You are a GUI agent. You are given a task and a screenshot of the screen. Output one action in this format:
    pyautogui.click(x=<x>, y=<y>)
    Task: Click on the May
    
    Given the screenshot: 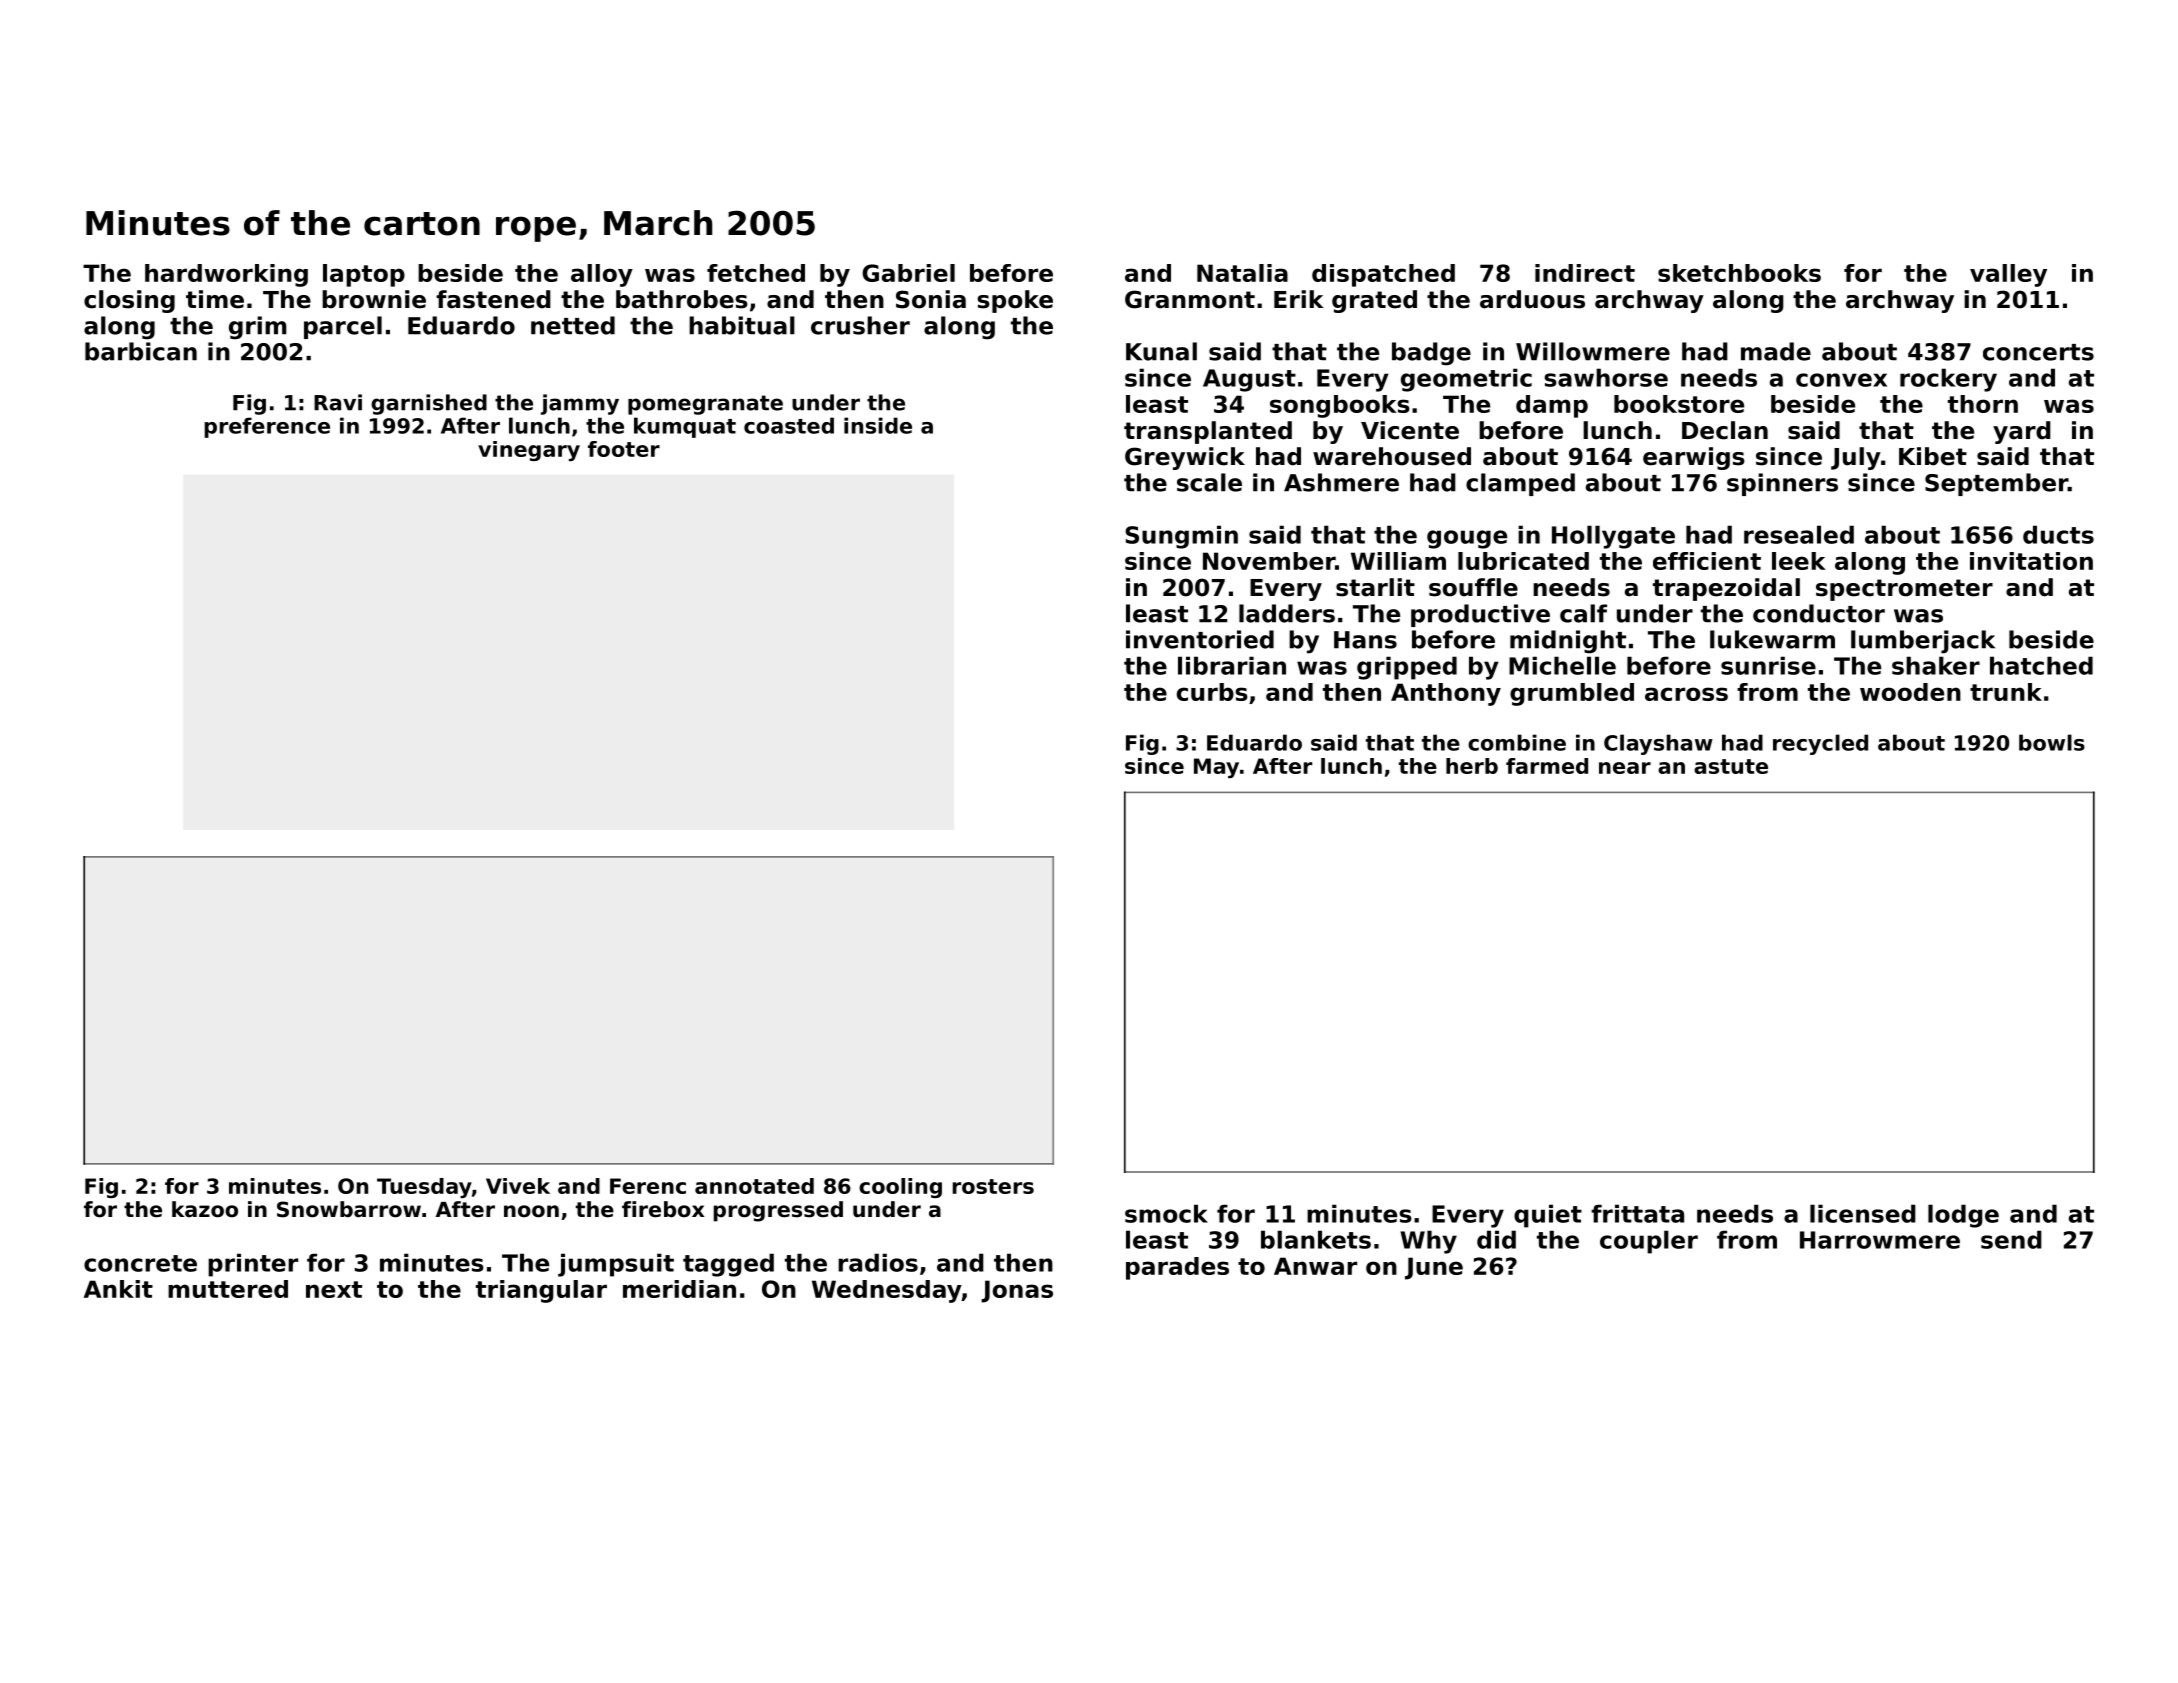 What is the action you would take?
    pyautogui.click(x=1216, y=768)
